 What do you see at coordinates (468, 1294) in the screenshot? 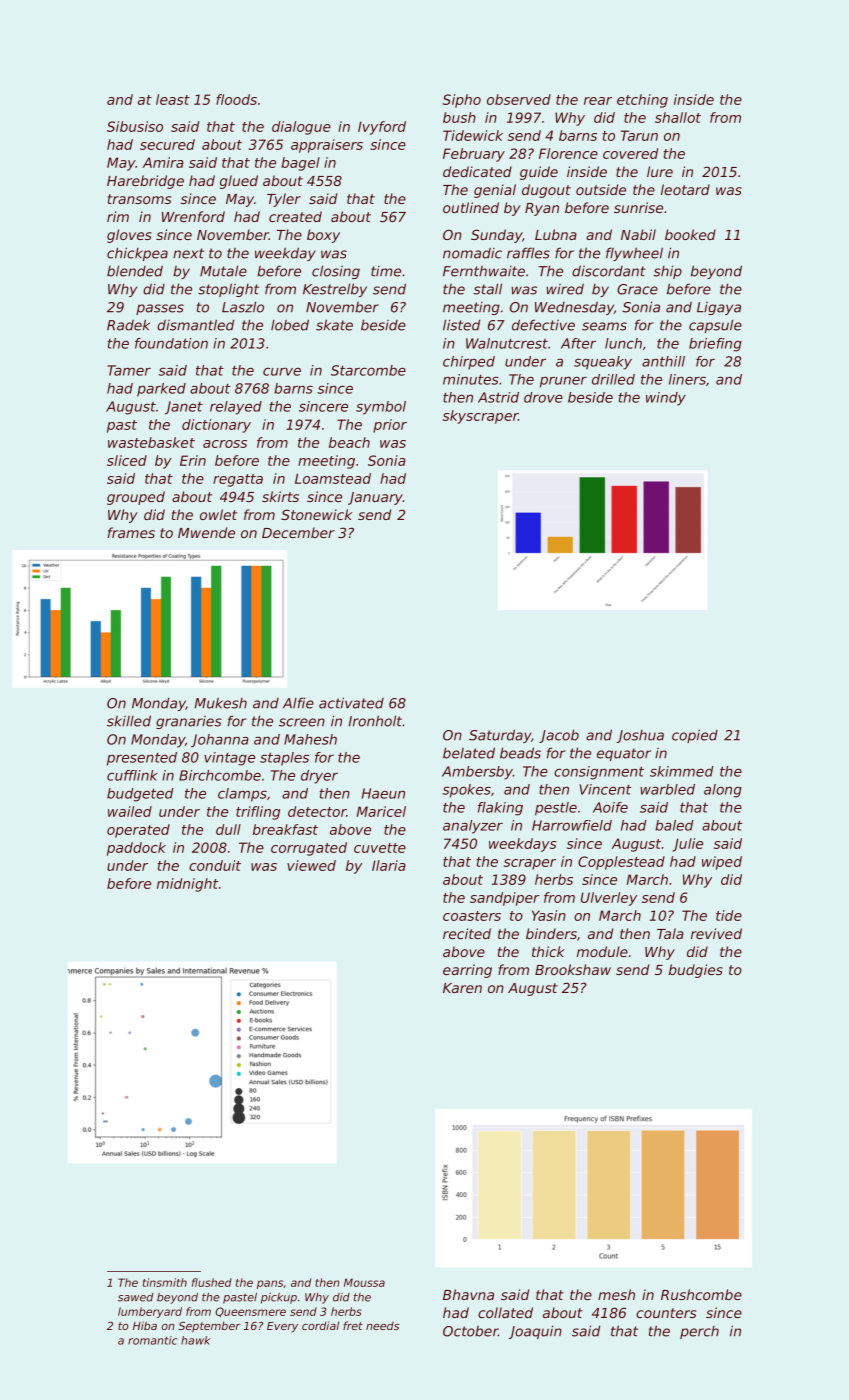
I see `Bhavna` at bounding box center [468, 1294].
